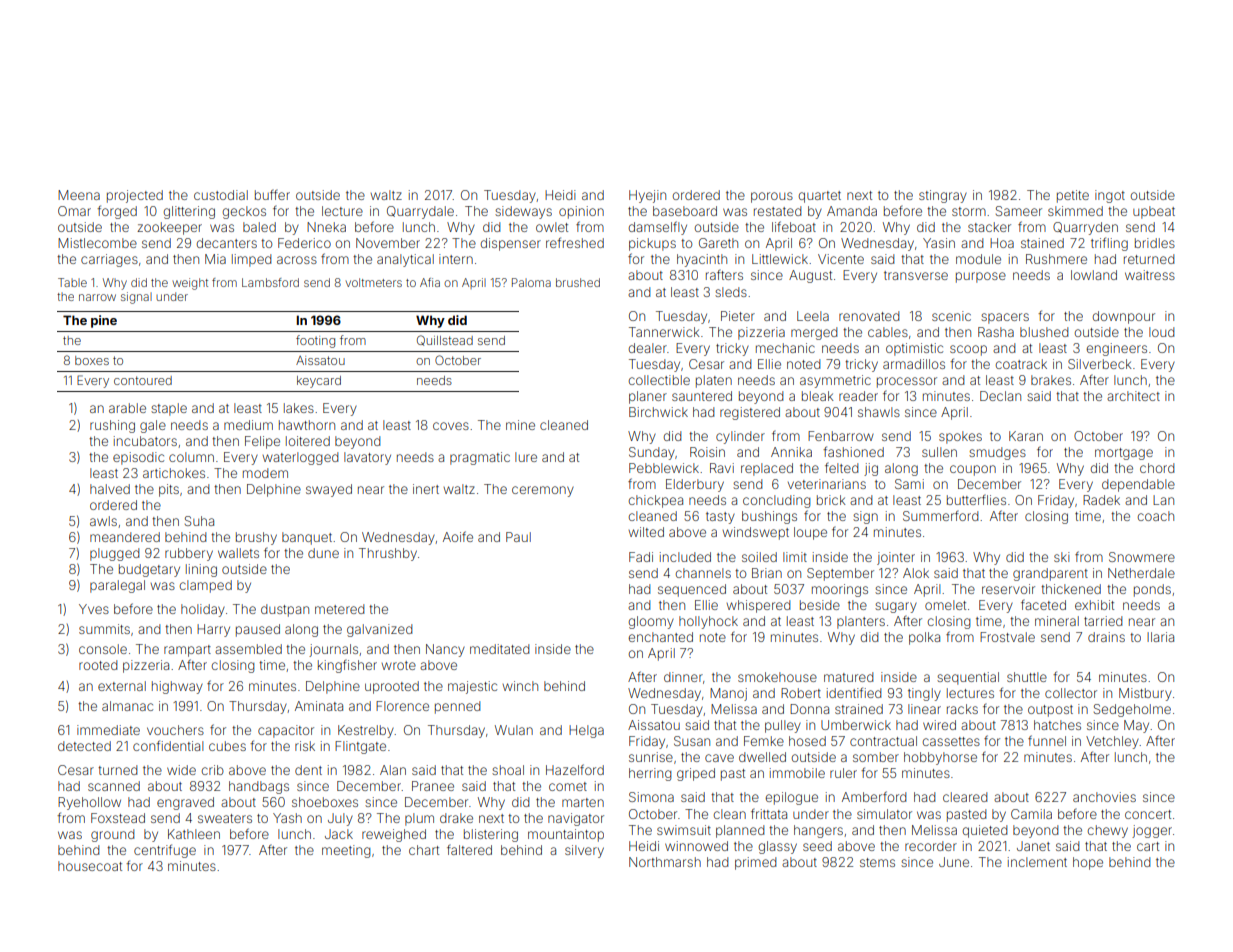 The image size is (1233, 952). Describe the element at coordinates (1148, 814) in the screenshot. I see `concert` at that location.
